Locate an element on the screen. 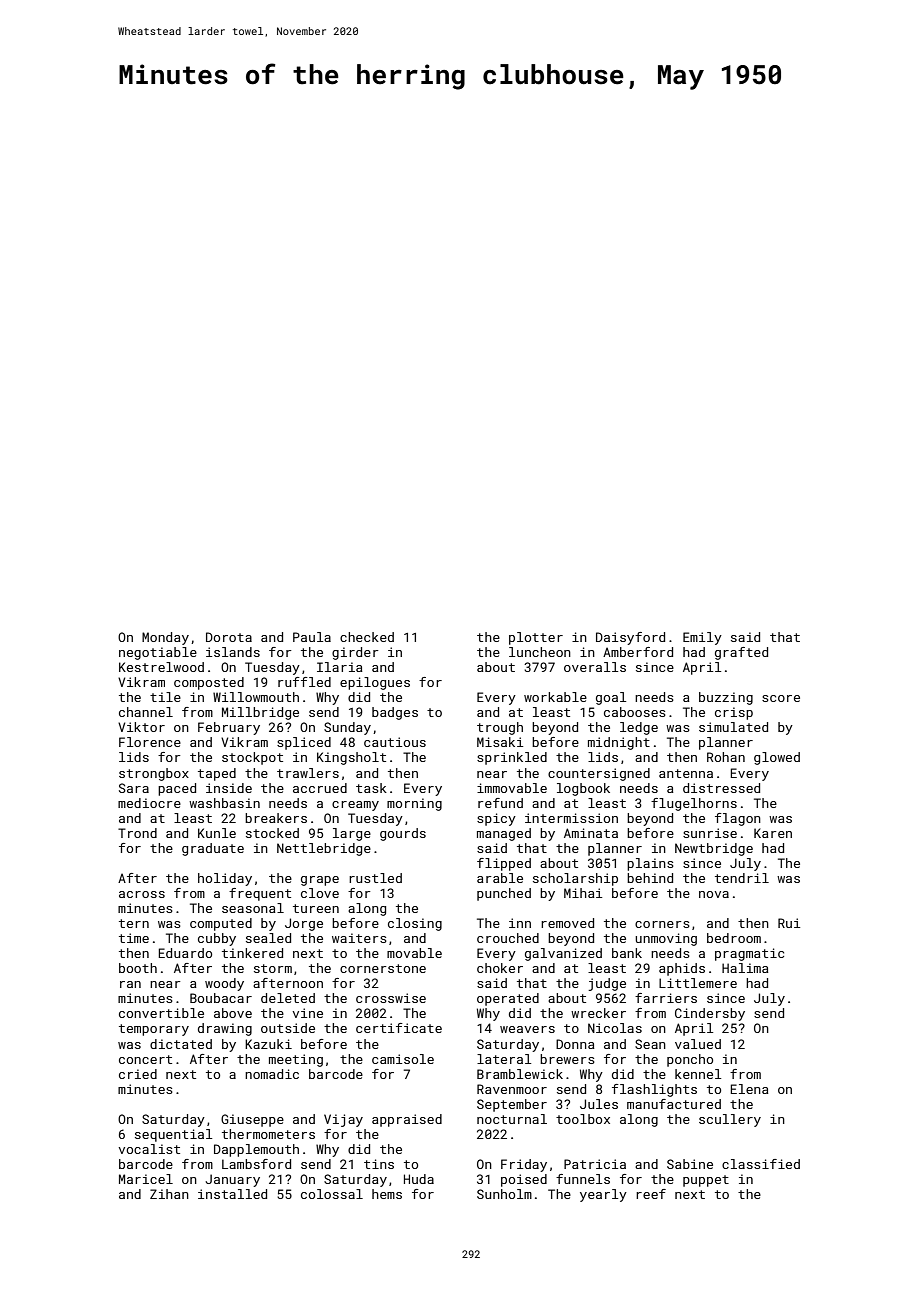  inn is located at coordinates (520, 923).
